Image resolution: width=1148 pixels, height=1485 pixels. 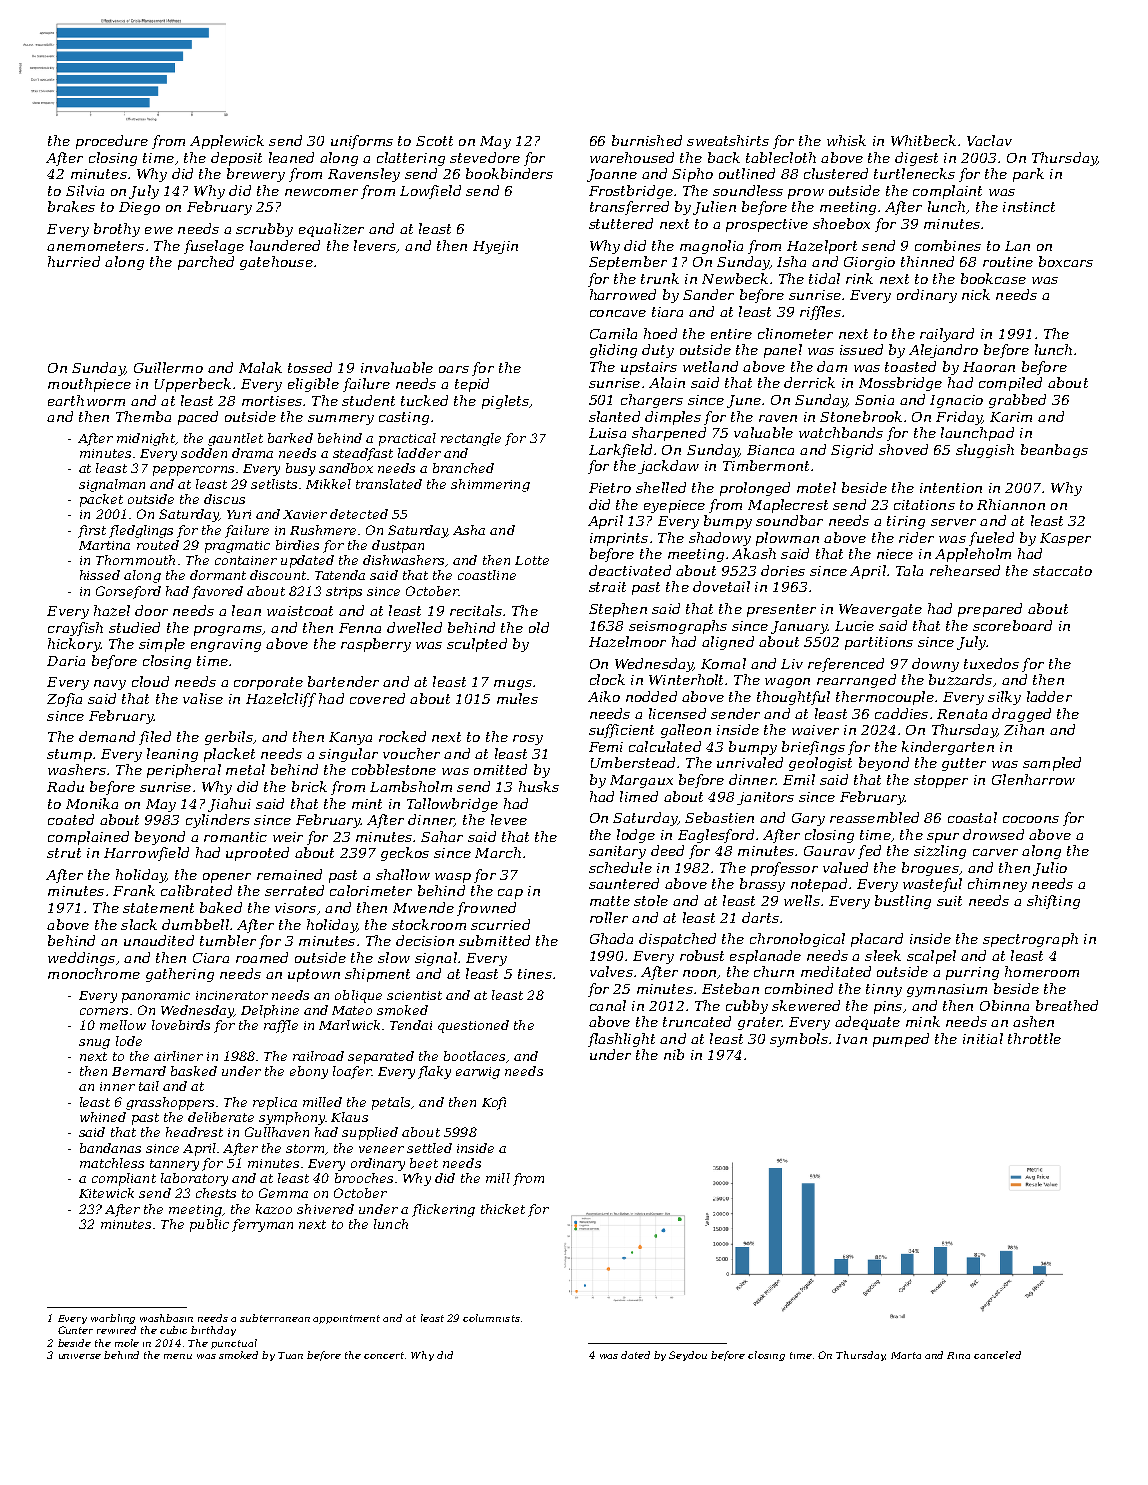 I want to click on issued, so click(x=861, y=349).
